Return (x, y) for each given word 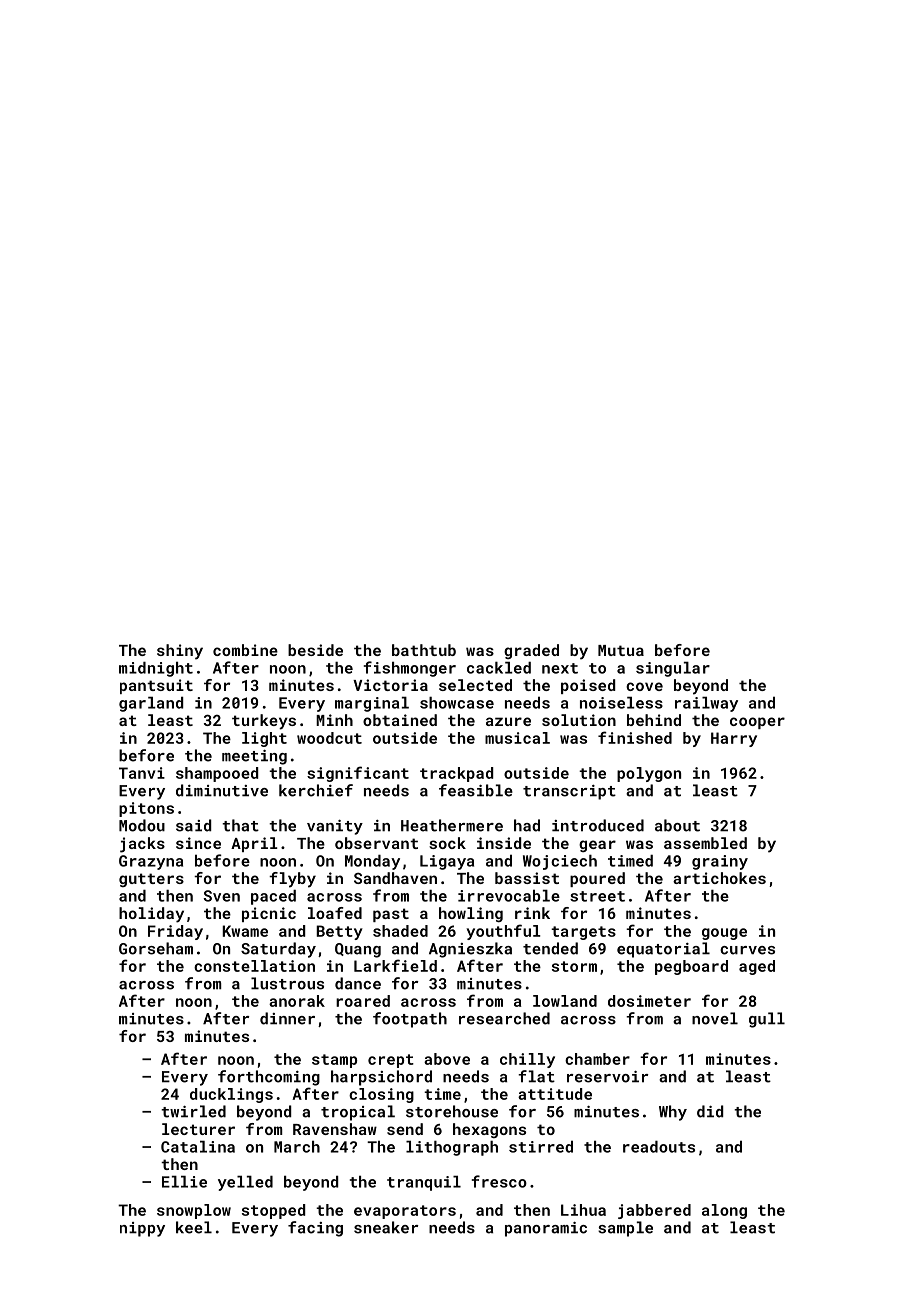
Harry (734, 739)
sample (625, 1229)
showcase (457, 703)
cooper (757, 723)
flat (536, 1076)
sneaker (386, 1227)
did (710, 1111)
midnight (156, 669)
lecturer (198, 1129)
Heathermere (452, 825)
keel (194, 1227)
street (597, 896)
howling (471, 914)
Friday (175, 932)
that (240, 825)
